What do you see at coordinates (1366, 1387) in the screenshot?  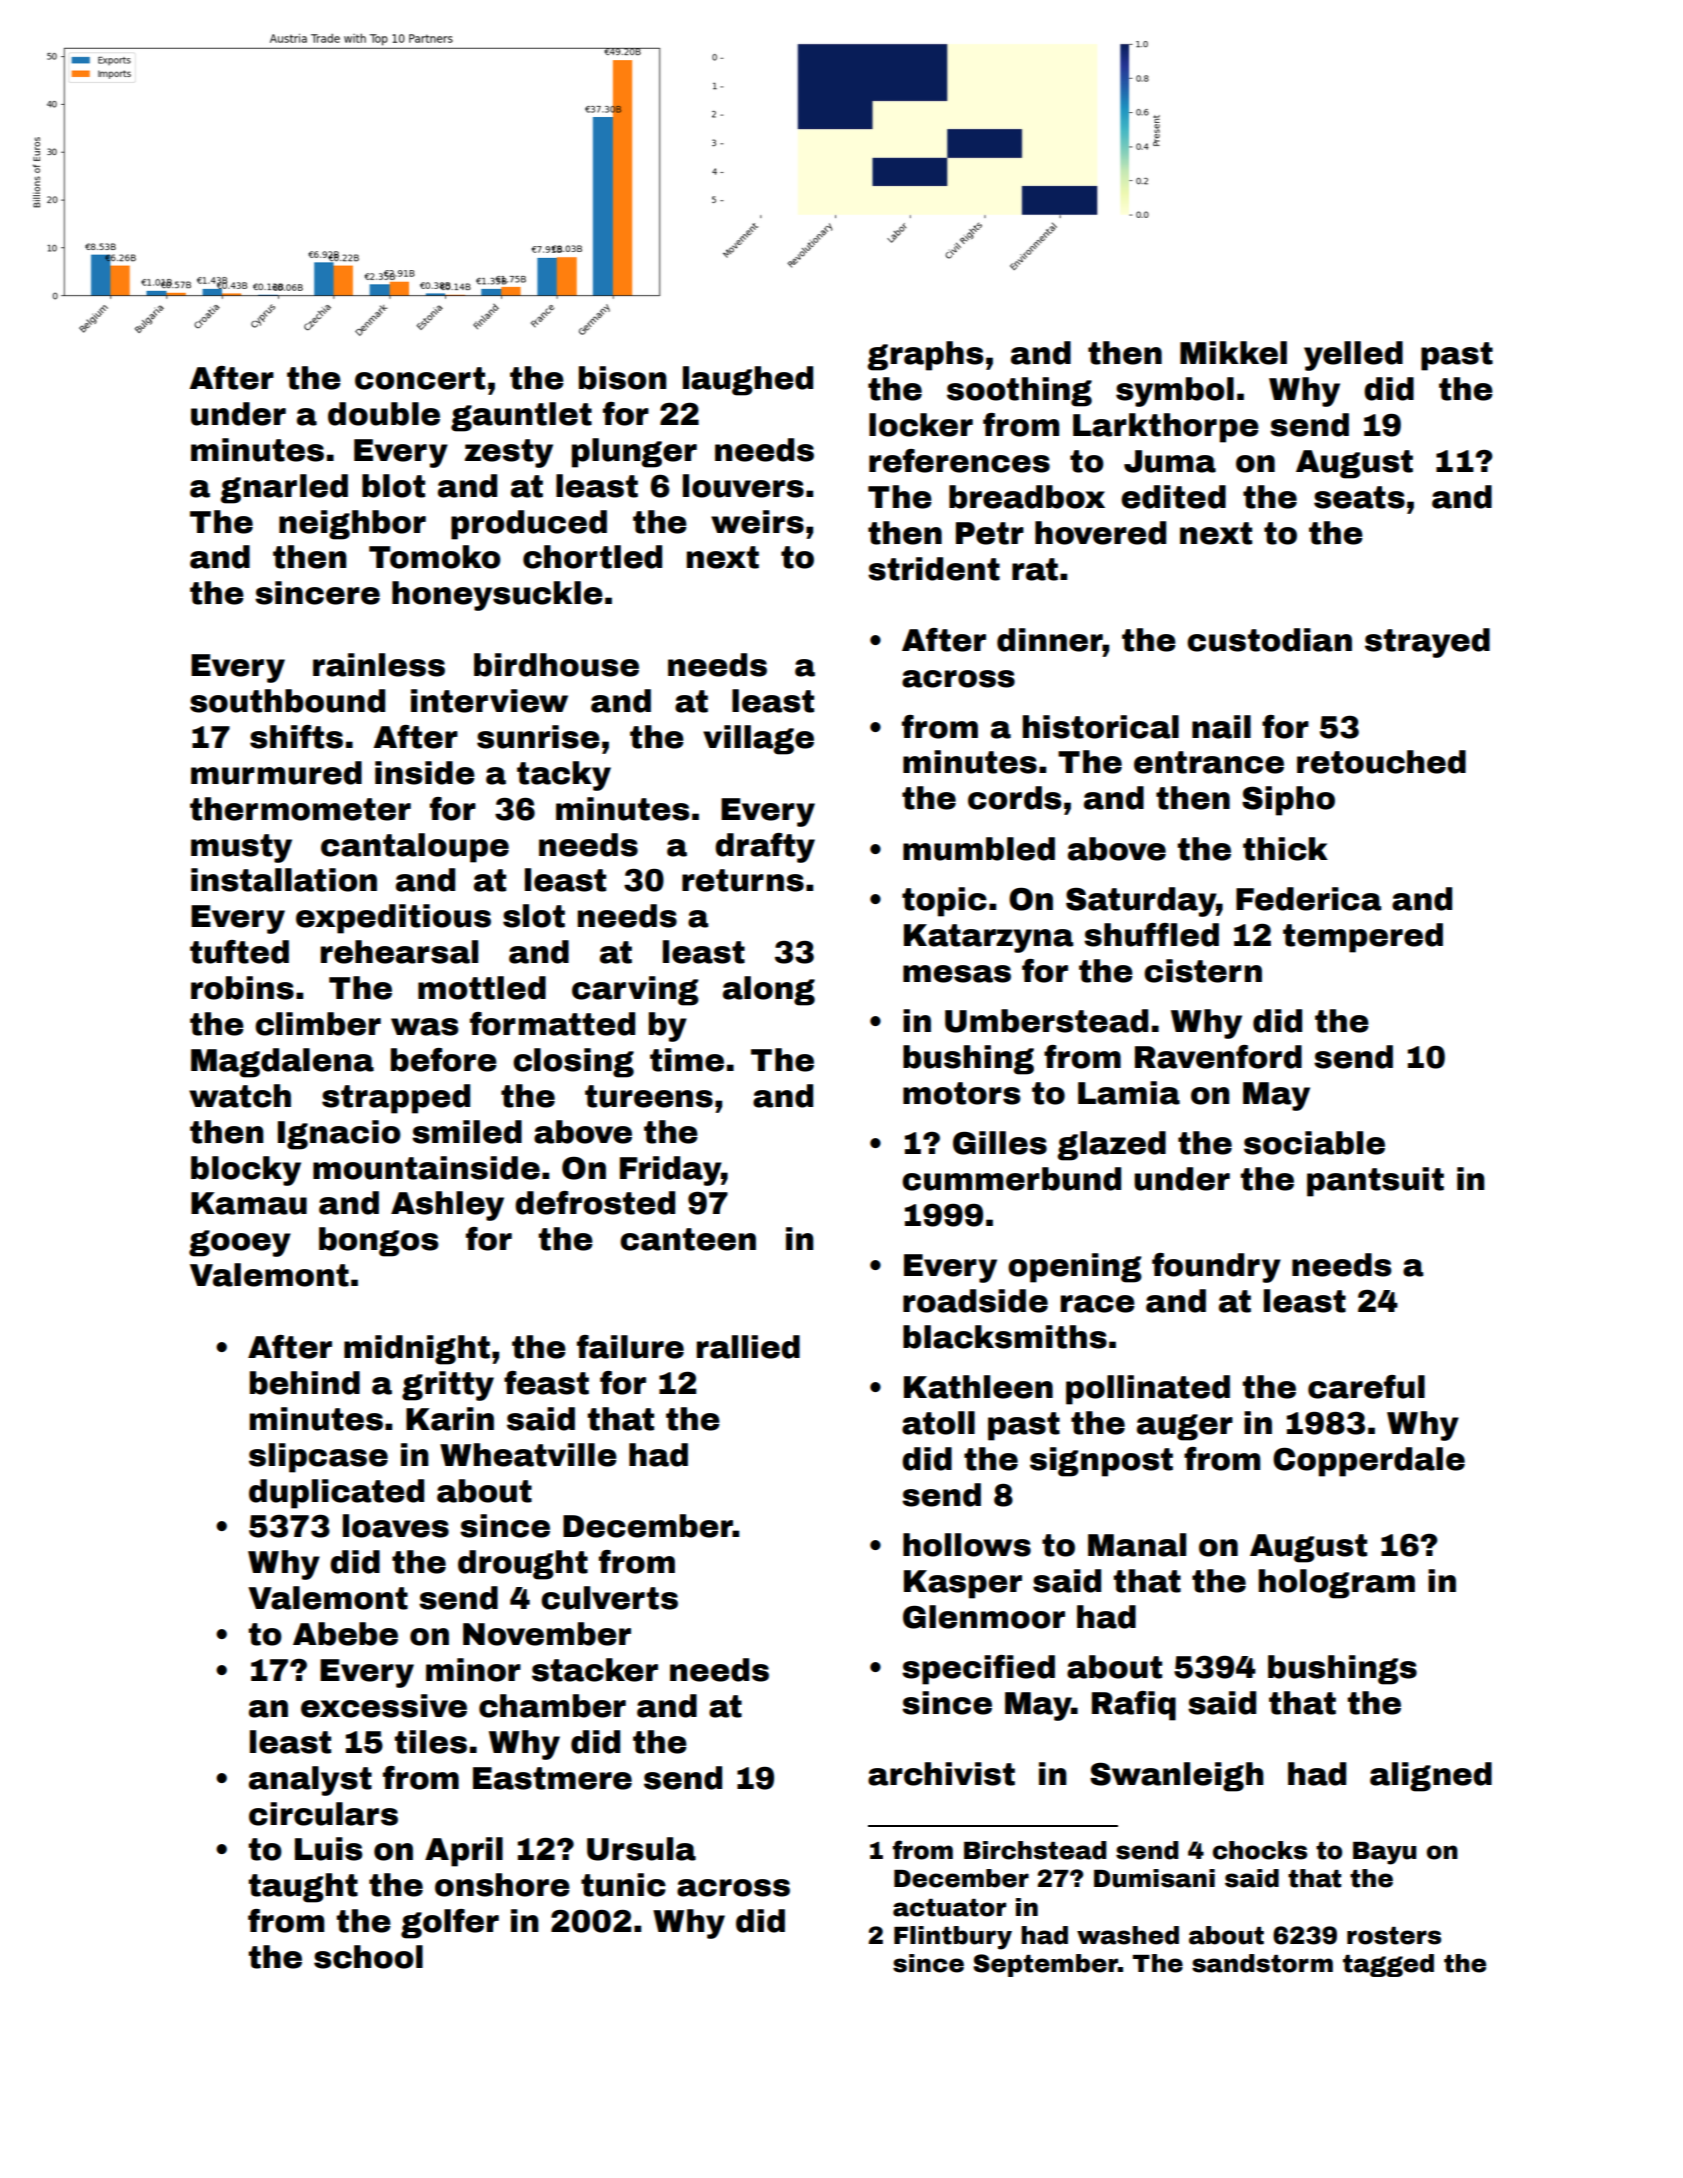 I see `careful` at bounding box center [1366, 1387].
